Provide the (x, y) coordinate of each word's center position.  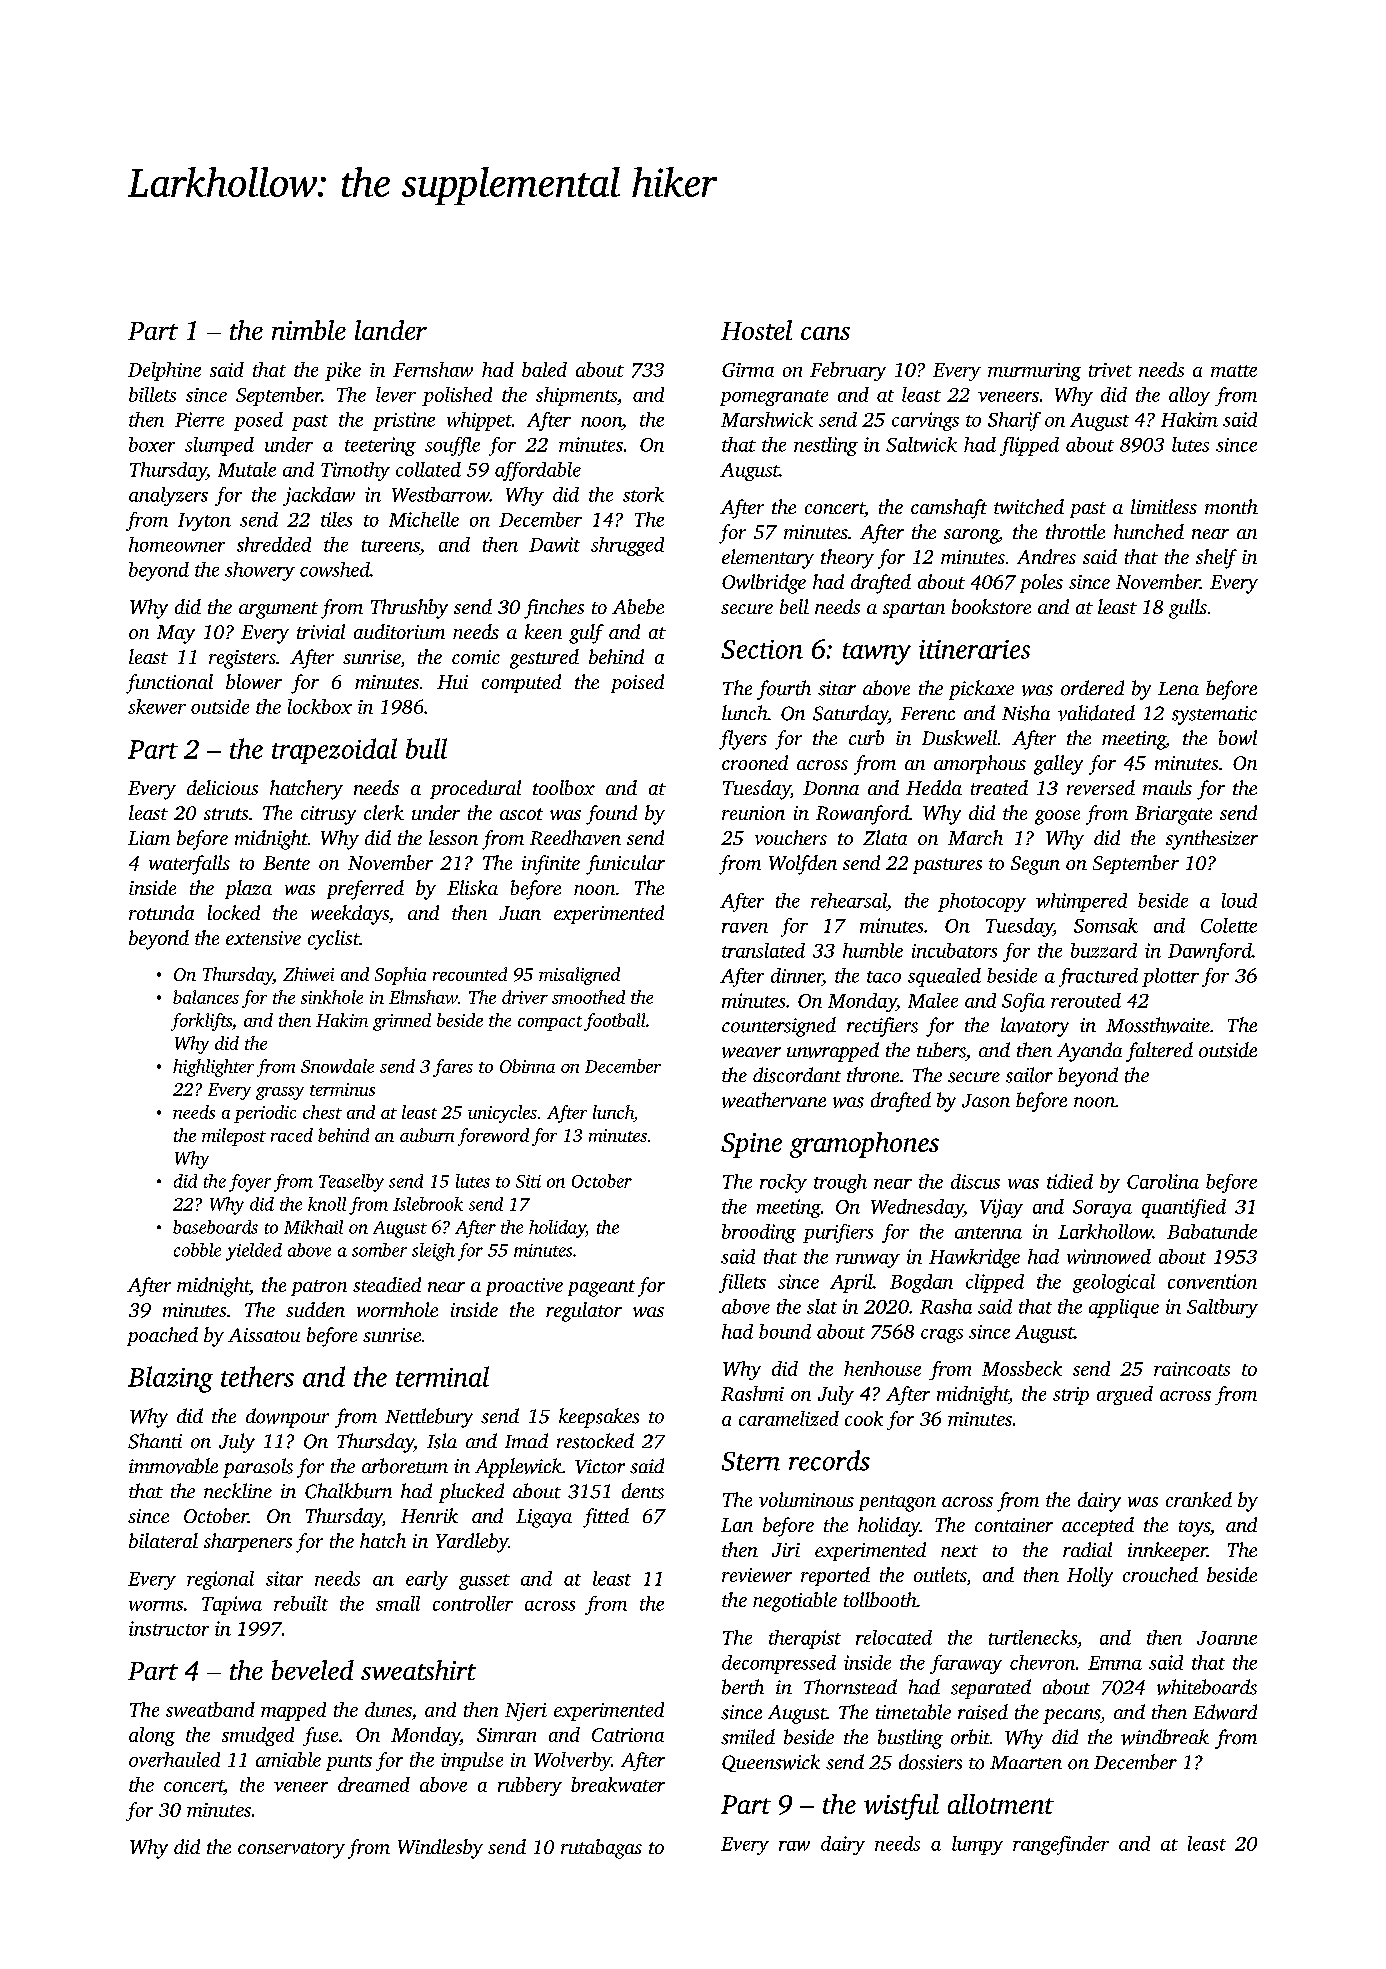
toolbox (564, 787)
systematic (1214, 715)
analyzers (168, 496)
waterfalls (189, 865)
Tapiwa (232, 1605)
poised (637, 683)
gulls (1188, 609)
